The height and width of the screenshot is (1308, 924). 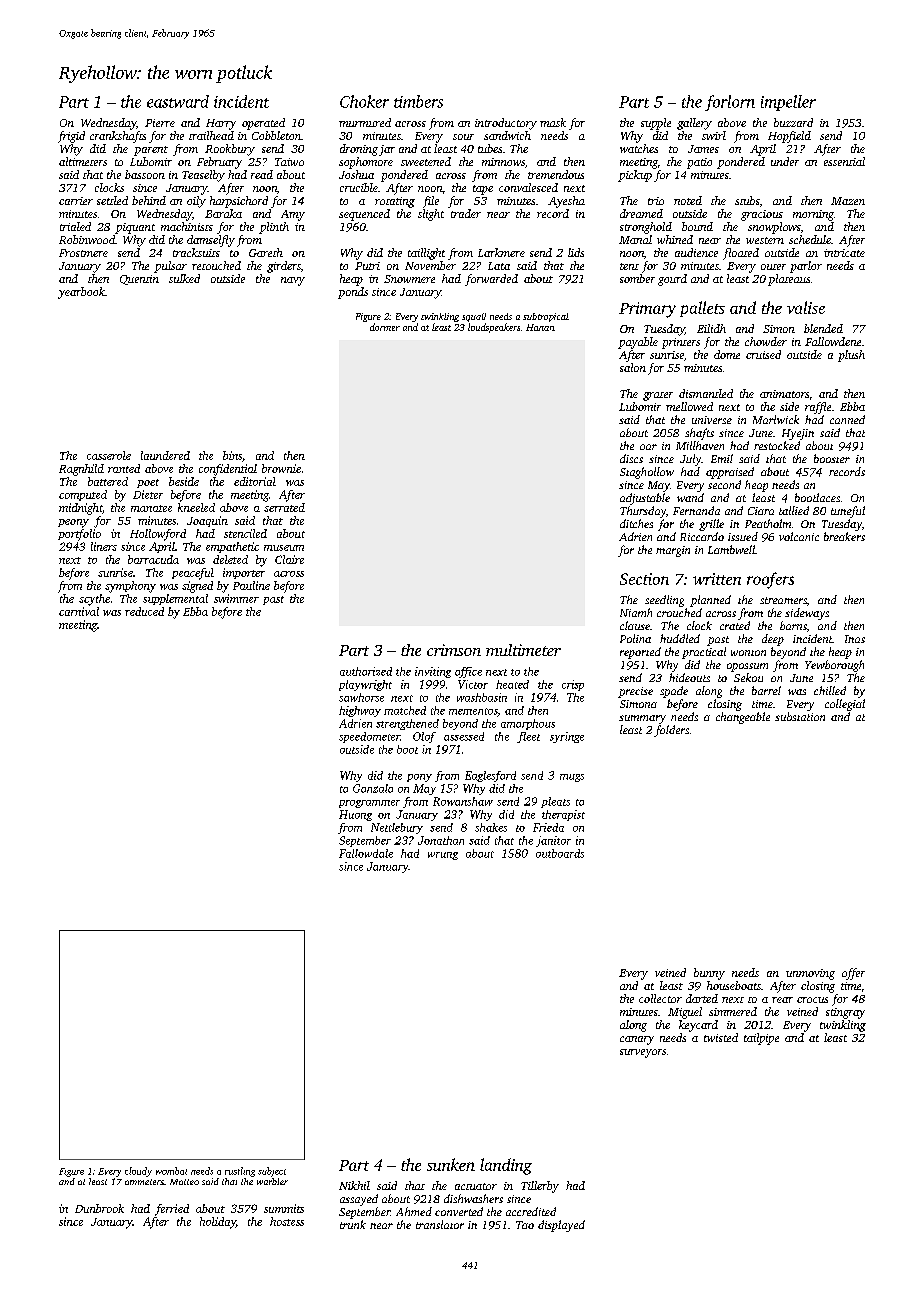 I want to click on unmoving, so click(x=810, y=974).
